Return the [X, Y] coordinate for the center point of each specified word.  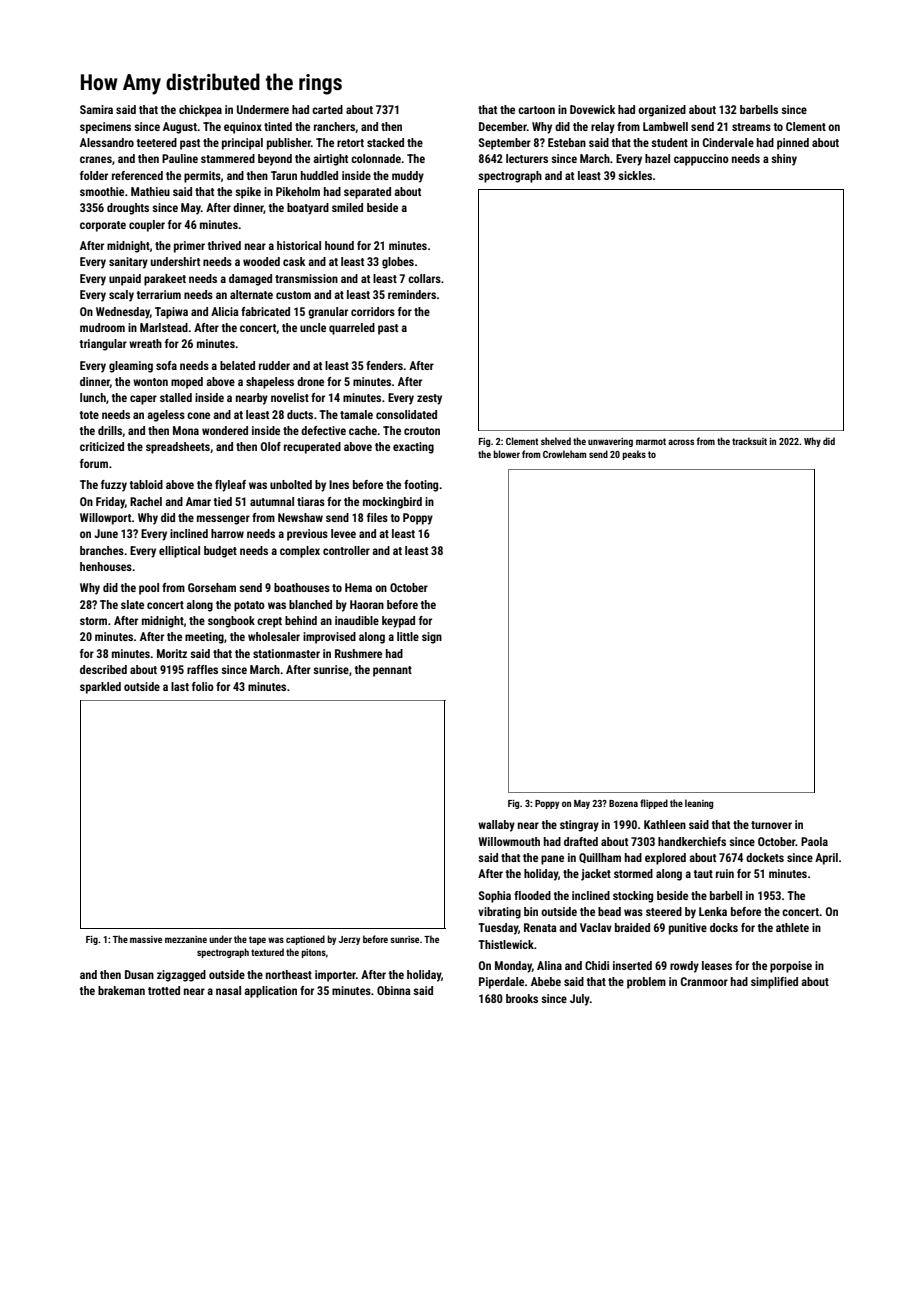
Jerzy [349, 940]
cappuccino [701, 160]
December [503, 126]
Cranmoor [704, 981]
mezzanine [186, 939]
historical [299, 245]
